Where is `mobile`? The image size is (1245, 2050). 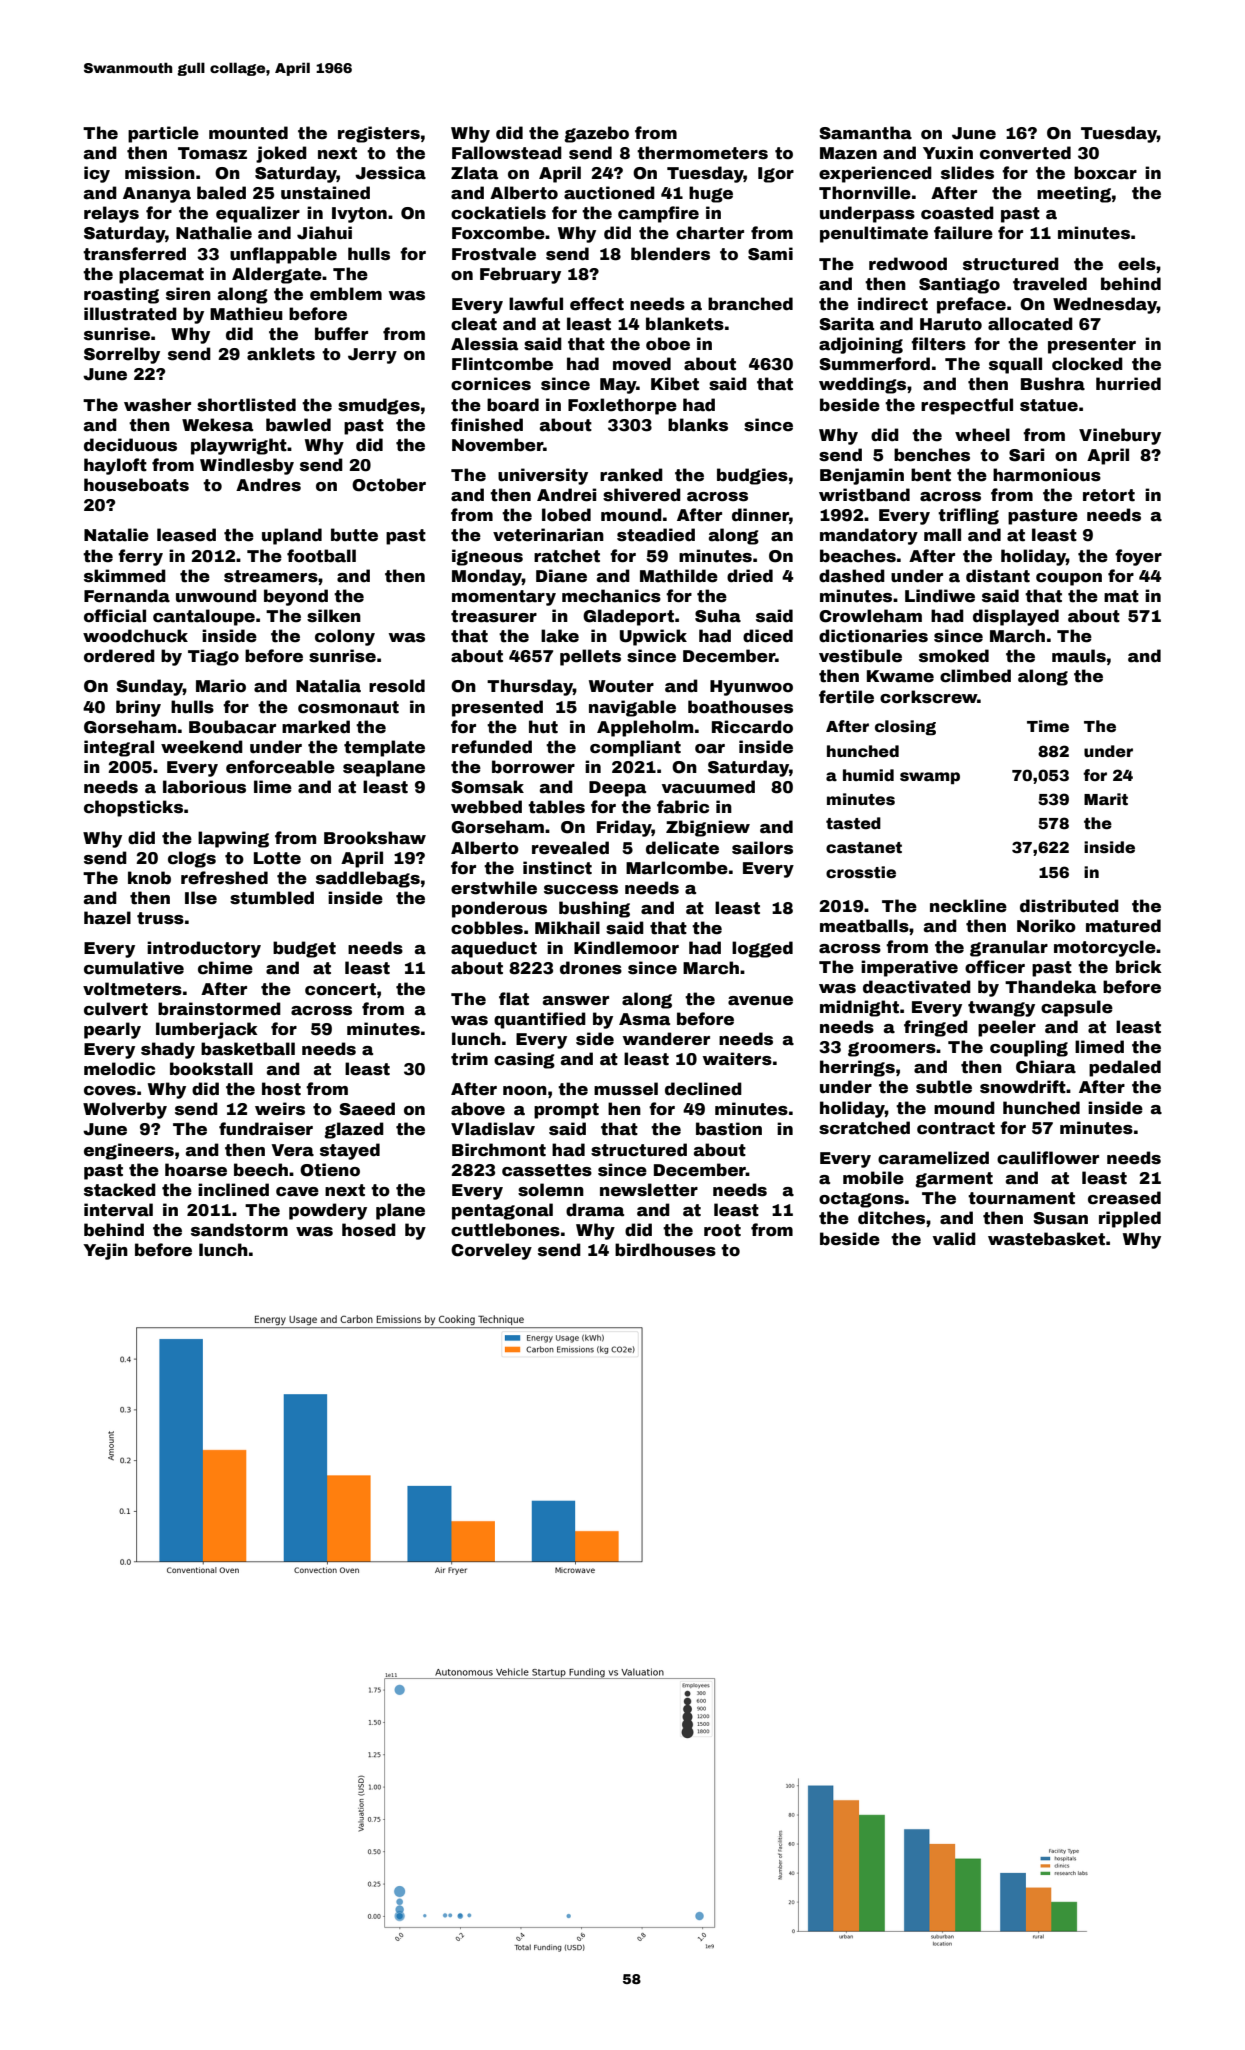 mobile is located at coordinates (873, 1178).
